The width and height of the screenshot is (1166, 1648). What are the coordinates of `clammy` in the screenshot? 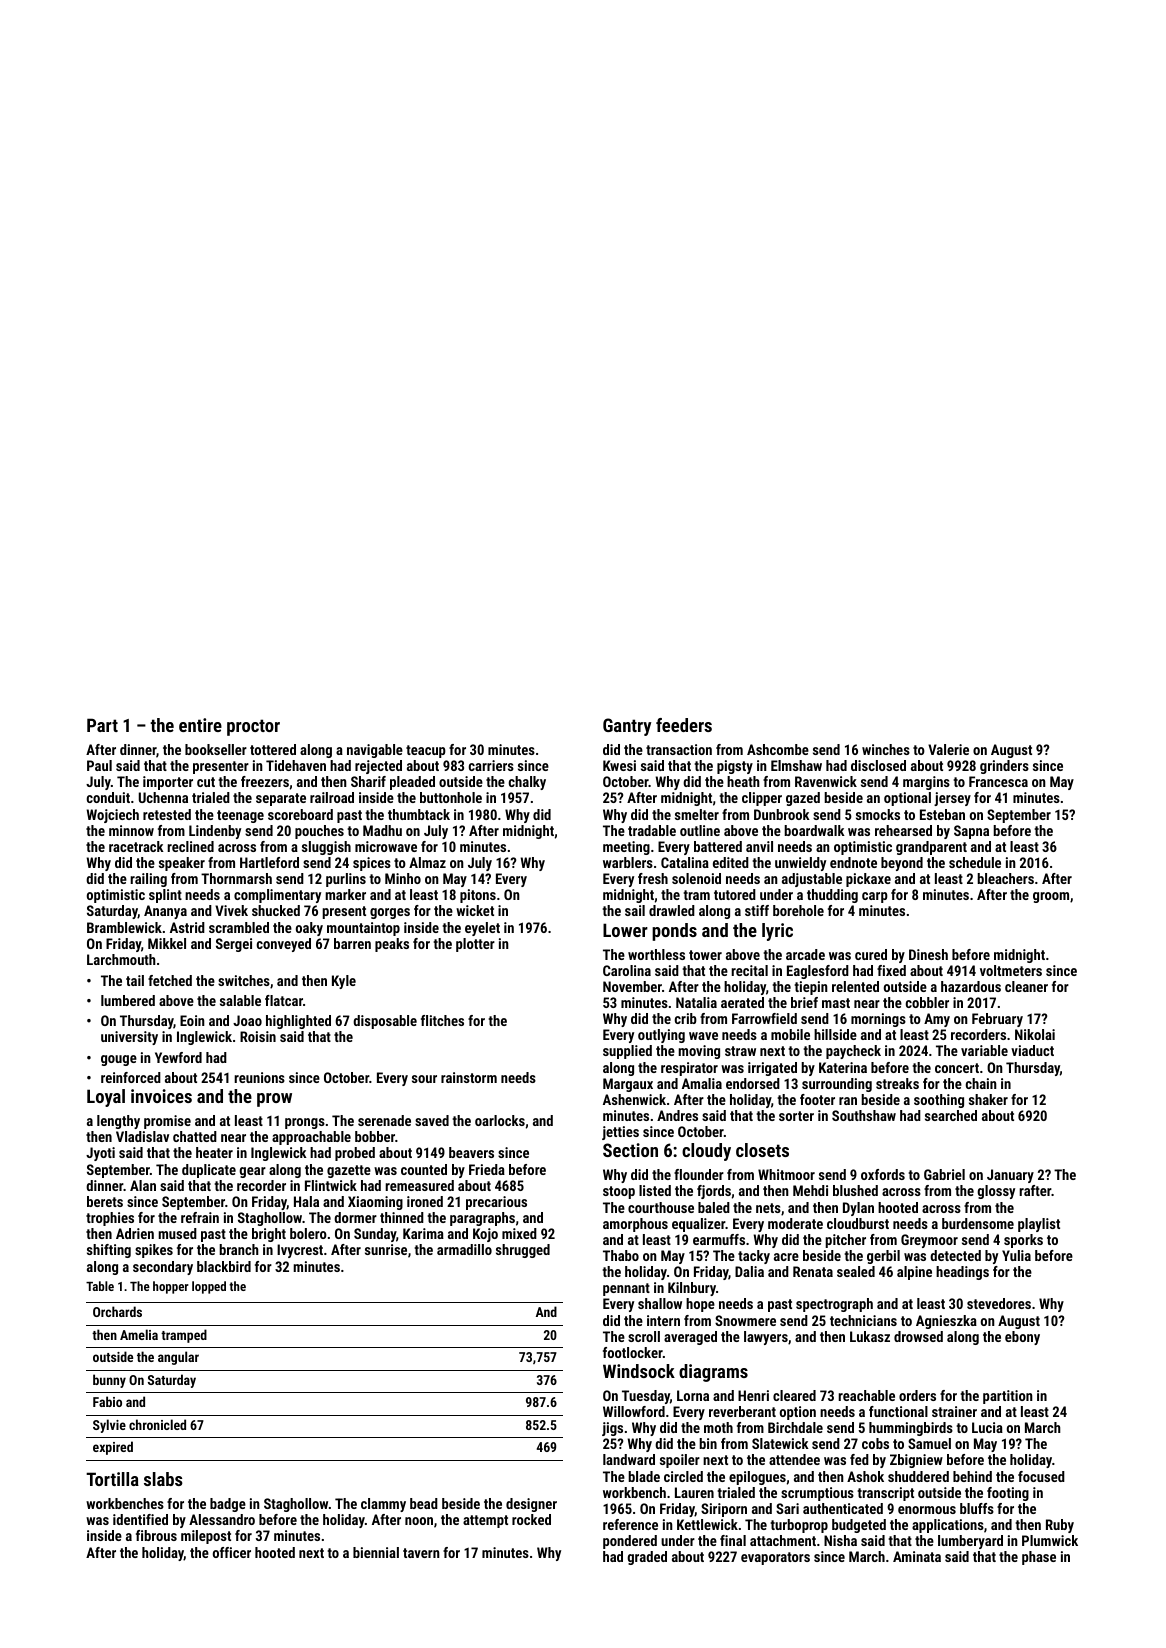 It's located at (383, 1505).
